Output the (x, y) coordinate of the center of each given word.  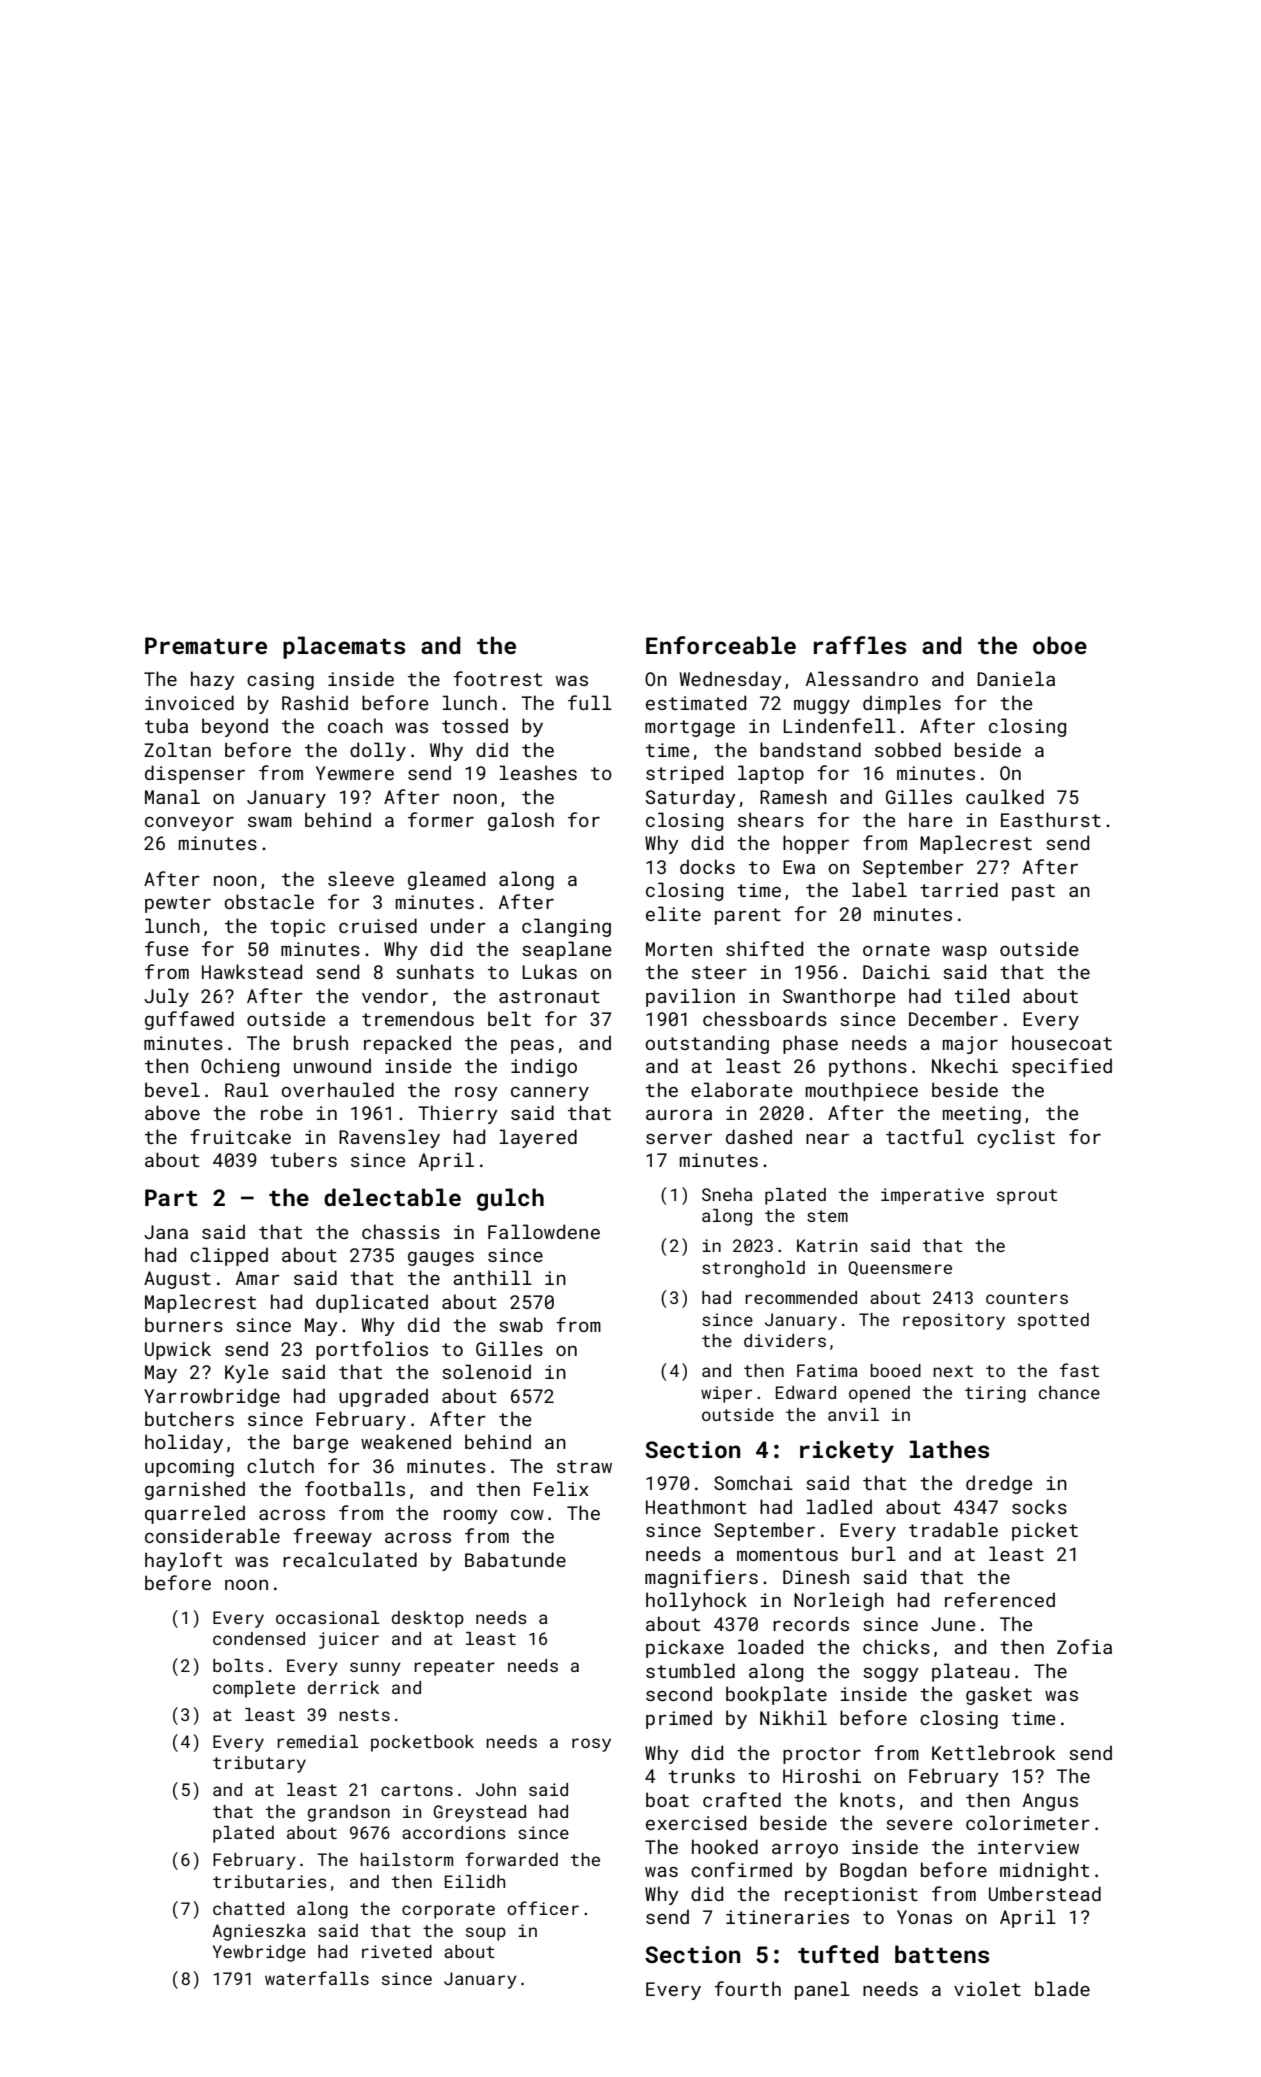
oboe (1060, 645)
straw (584, 1466)
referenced (1000, 1599)
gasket (999, 1695)
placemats (344, 647)
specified (1062, 1067)
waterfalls (317, 1978)
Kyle (246, 1373)
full (590, 702)
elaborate (741, 1089)
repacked (407, 1044)
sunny (375, 1669)
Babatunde (515, 1559)
